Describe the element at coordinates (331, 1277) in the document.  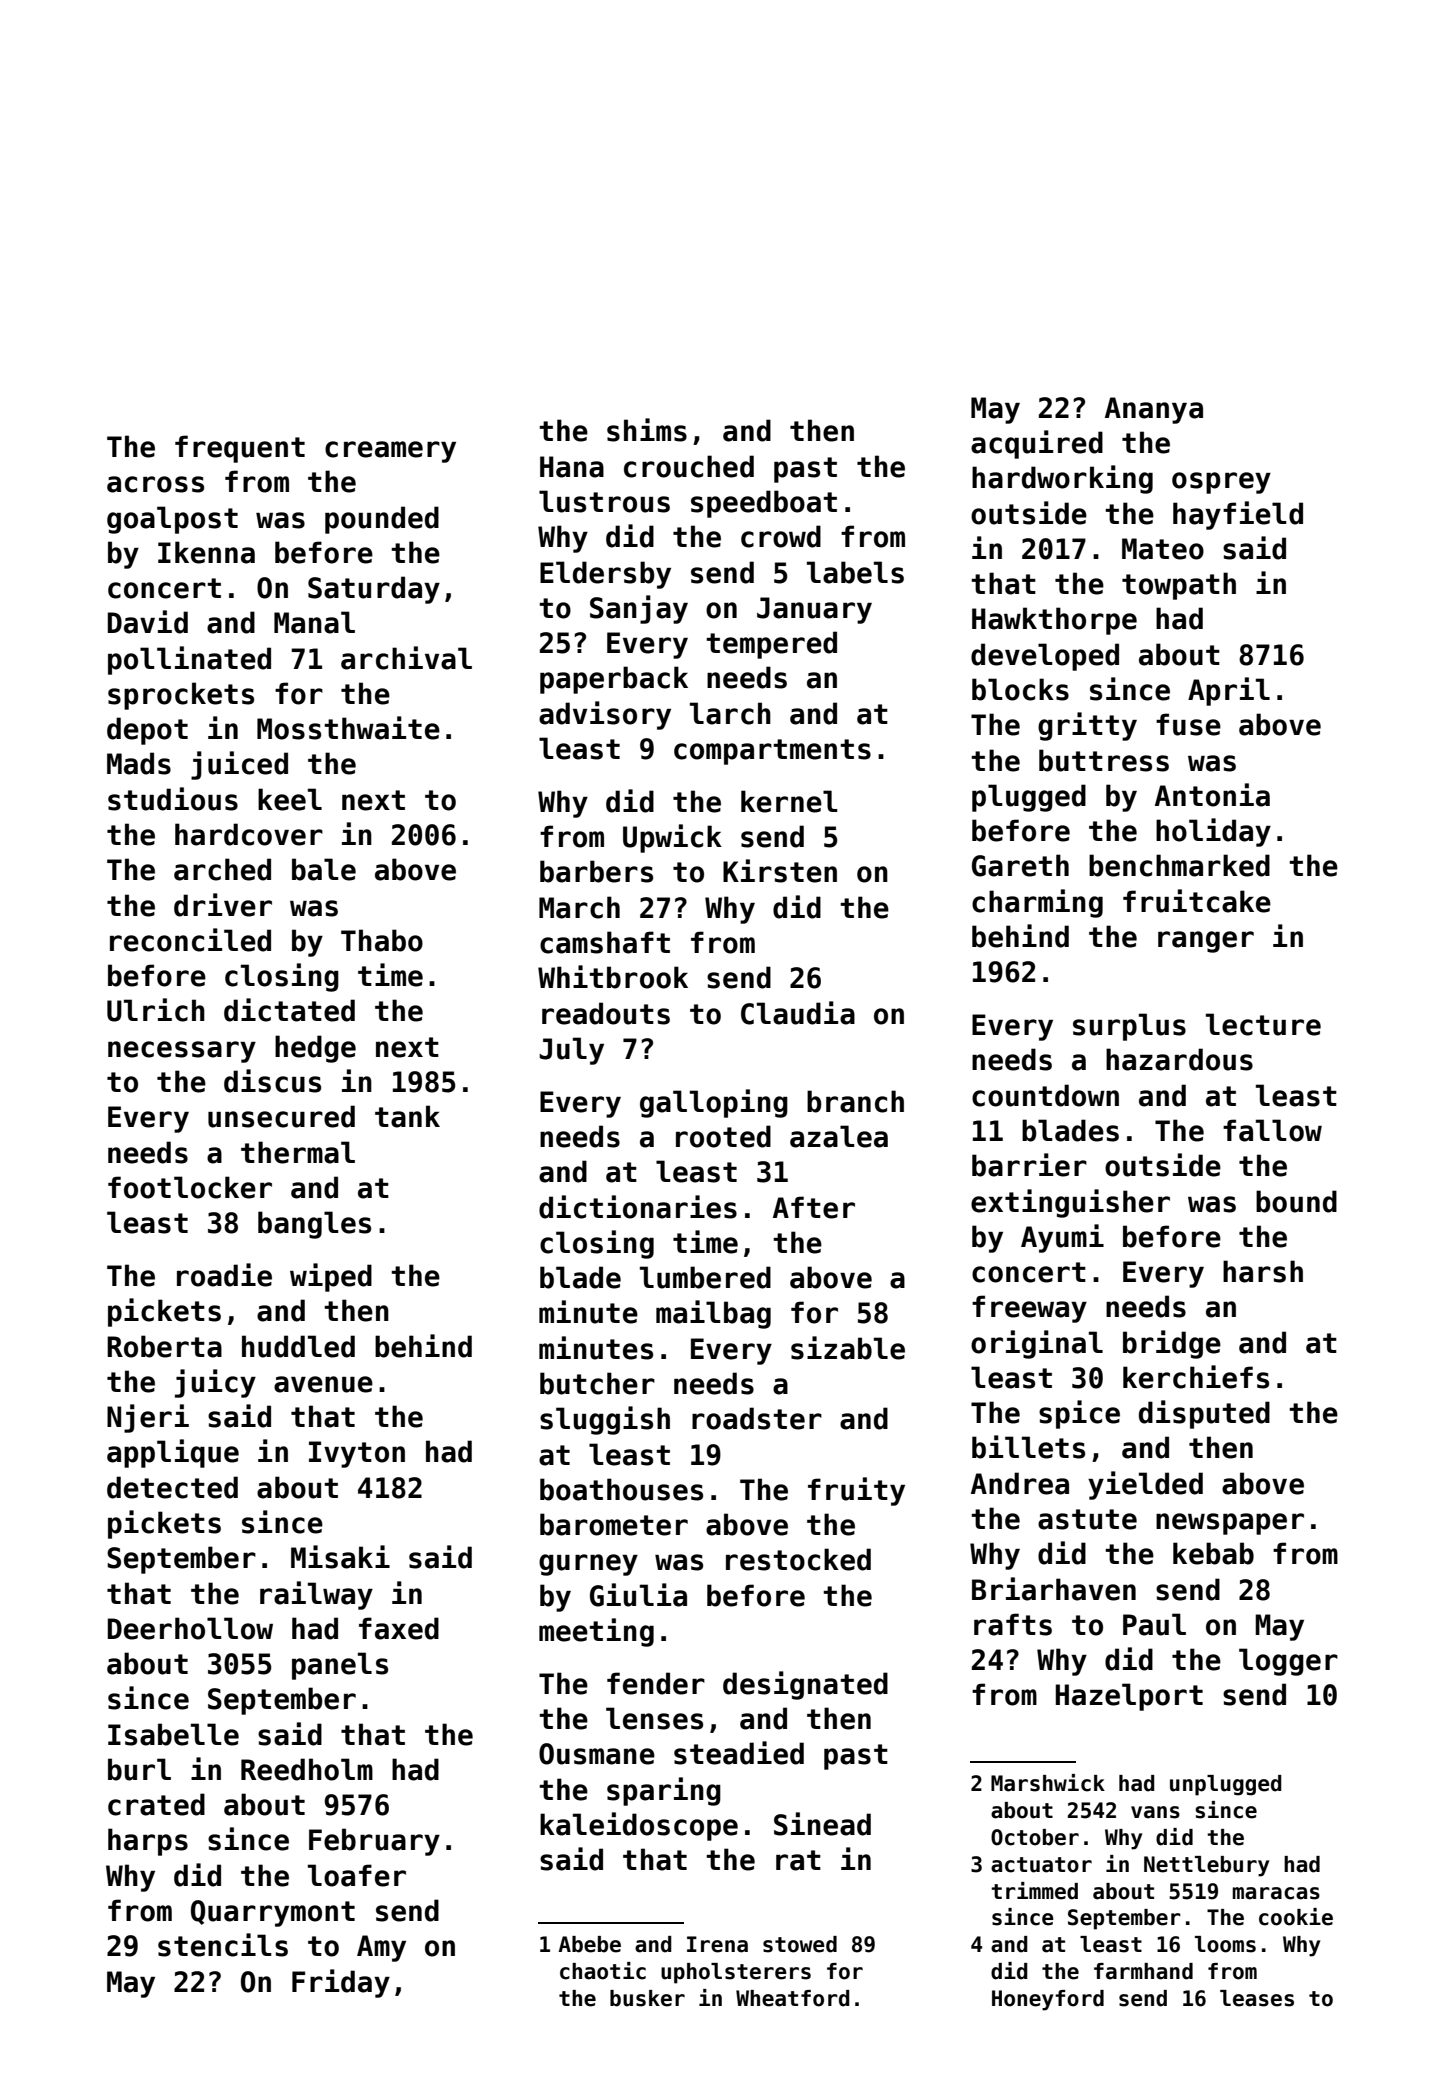
I see `wiped` at that location.
